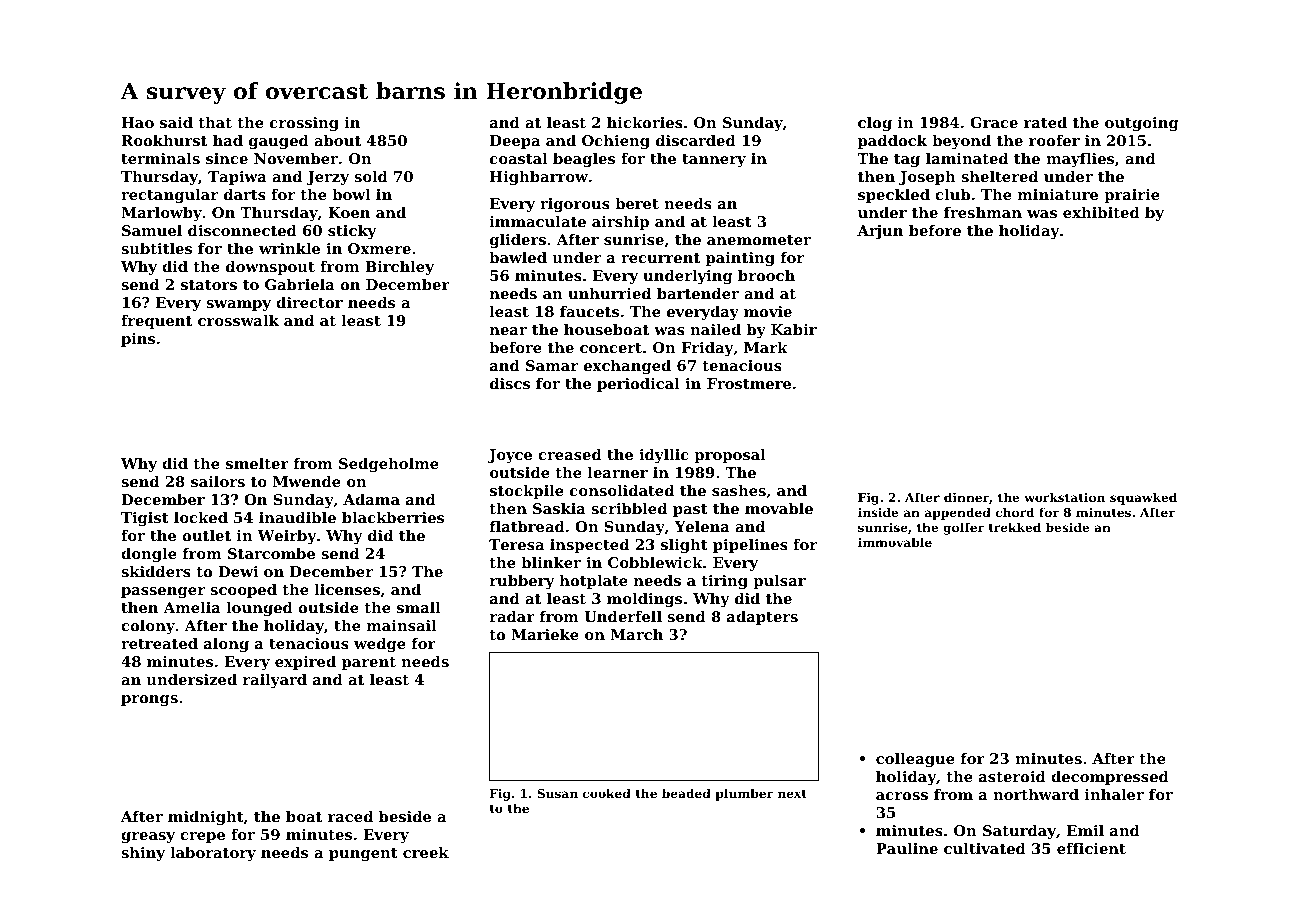  Describe the element at coordinates (645, 122) in the screenshot. I see `hickories` at that location.
